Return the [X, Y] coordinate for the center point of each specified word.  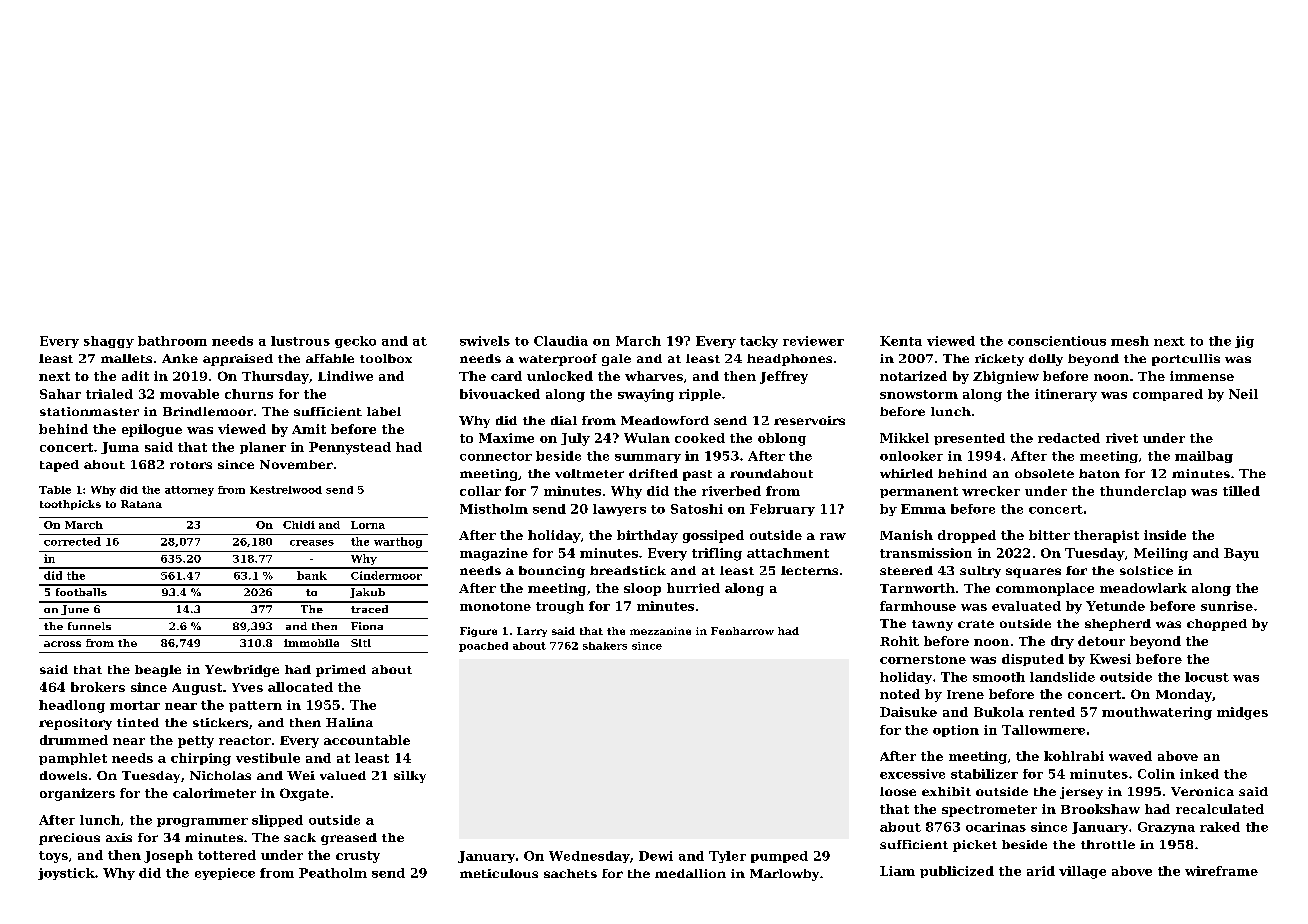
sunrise [1227, 606]
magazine [494, 554]
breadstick [628, 570]
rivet [1122, 438]
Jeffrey [784, 377]
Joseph [168, 856]
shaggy [109, 342]
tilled [1241, 491]
